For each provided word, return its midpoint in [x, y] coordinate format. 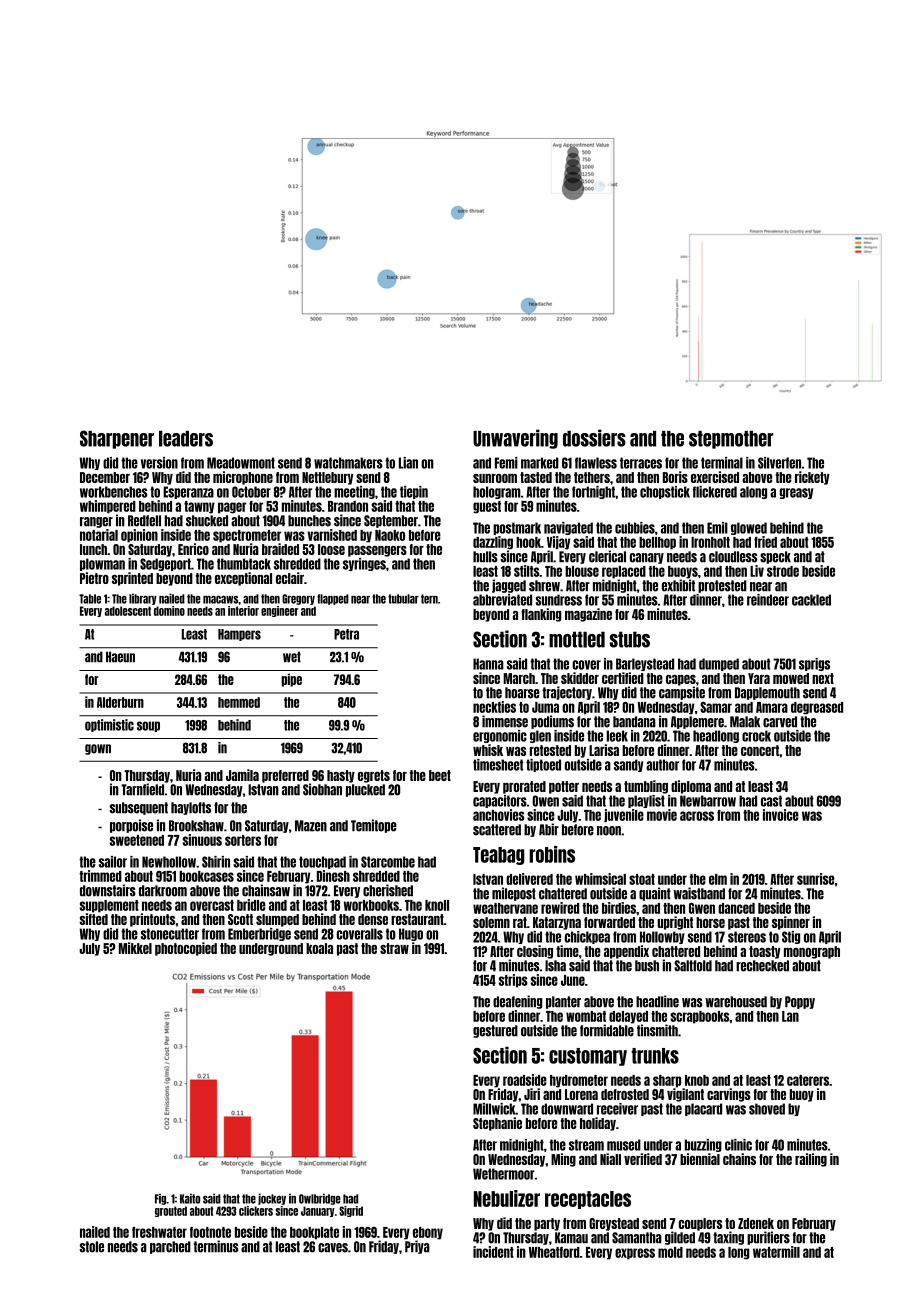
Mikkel [135, 948]
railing [811, 1160]
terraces [641, 463]
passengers [377, 551]
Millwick [494, 1109]
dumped [719, 664]
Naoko [390, 535]
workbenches [113, 492]
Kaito [190, 1198]
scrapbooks [700, 1017]
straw [394, 948]
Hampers [239, 635]
